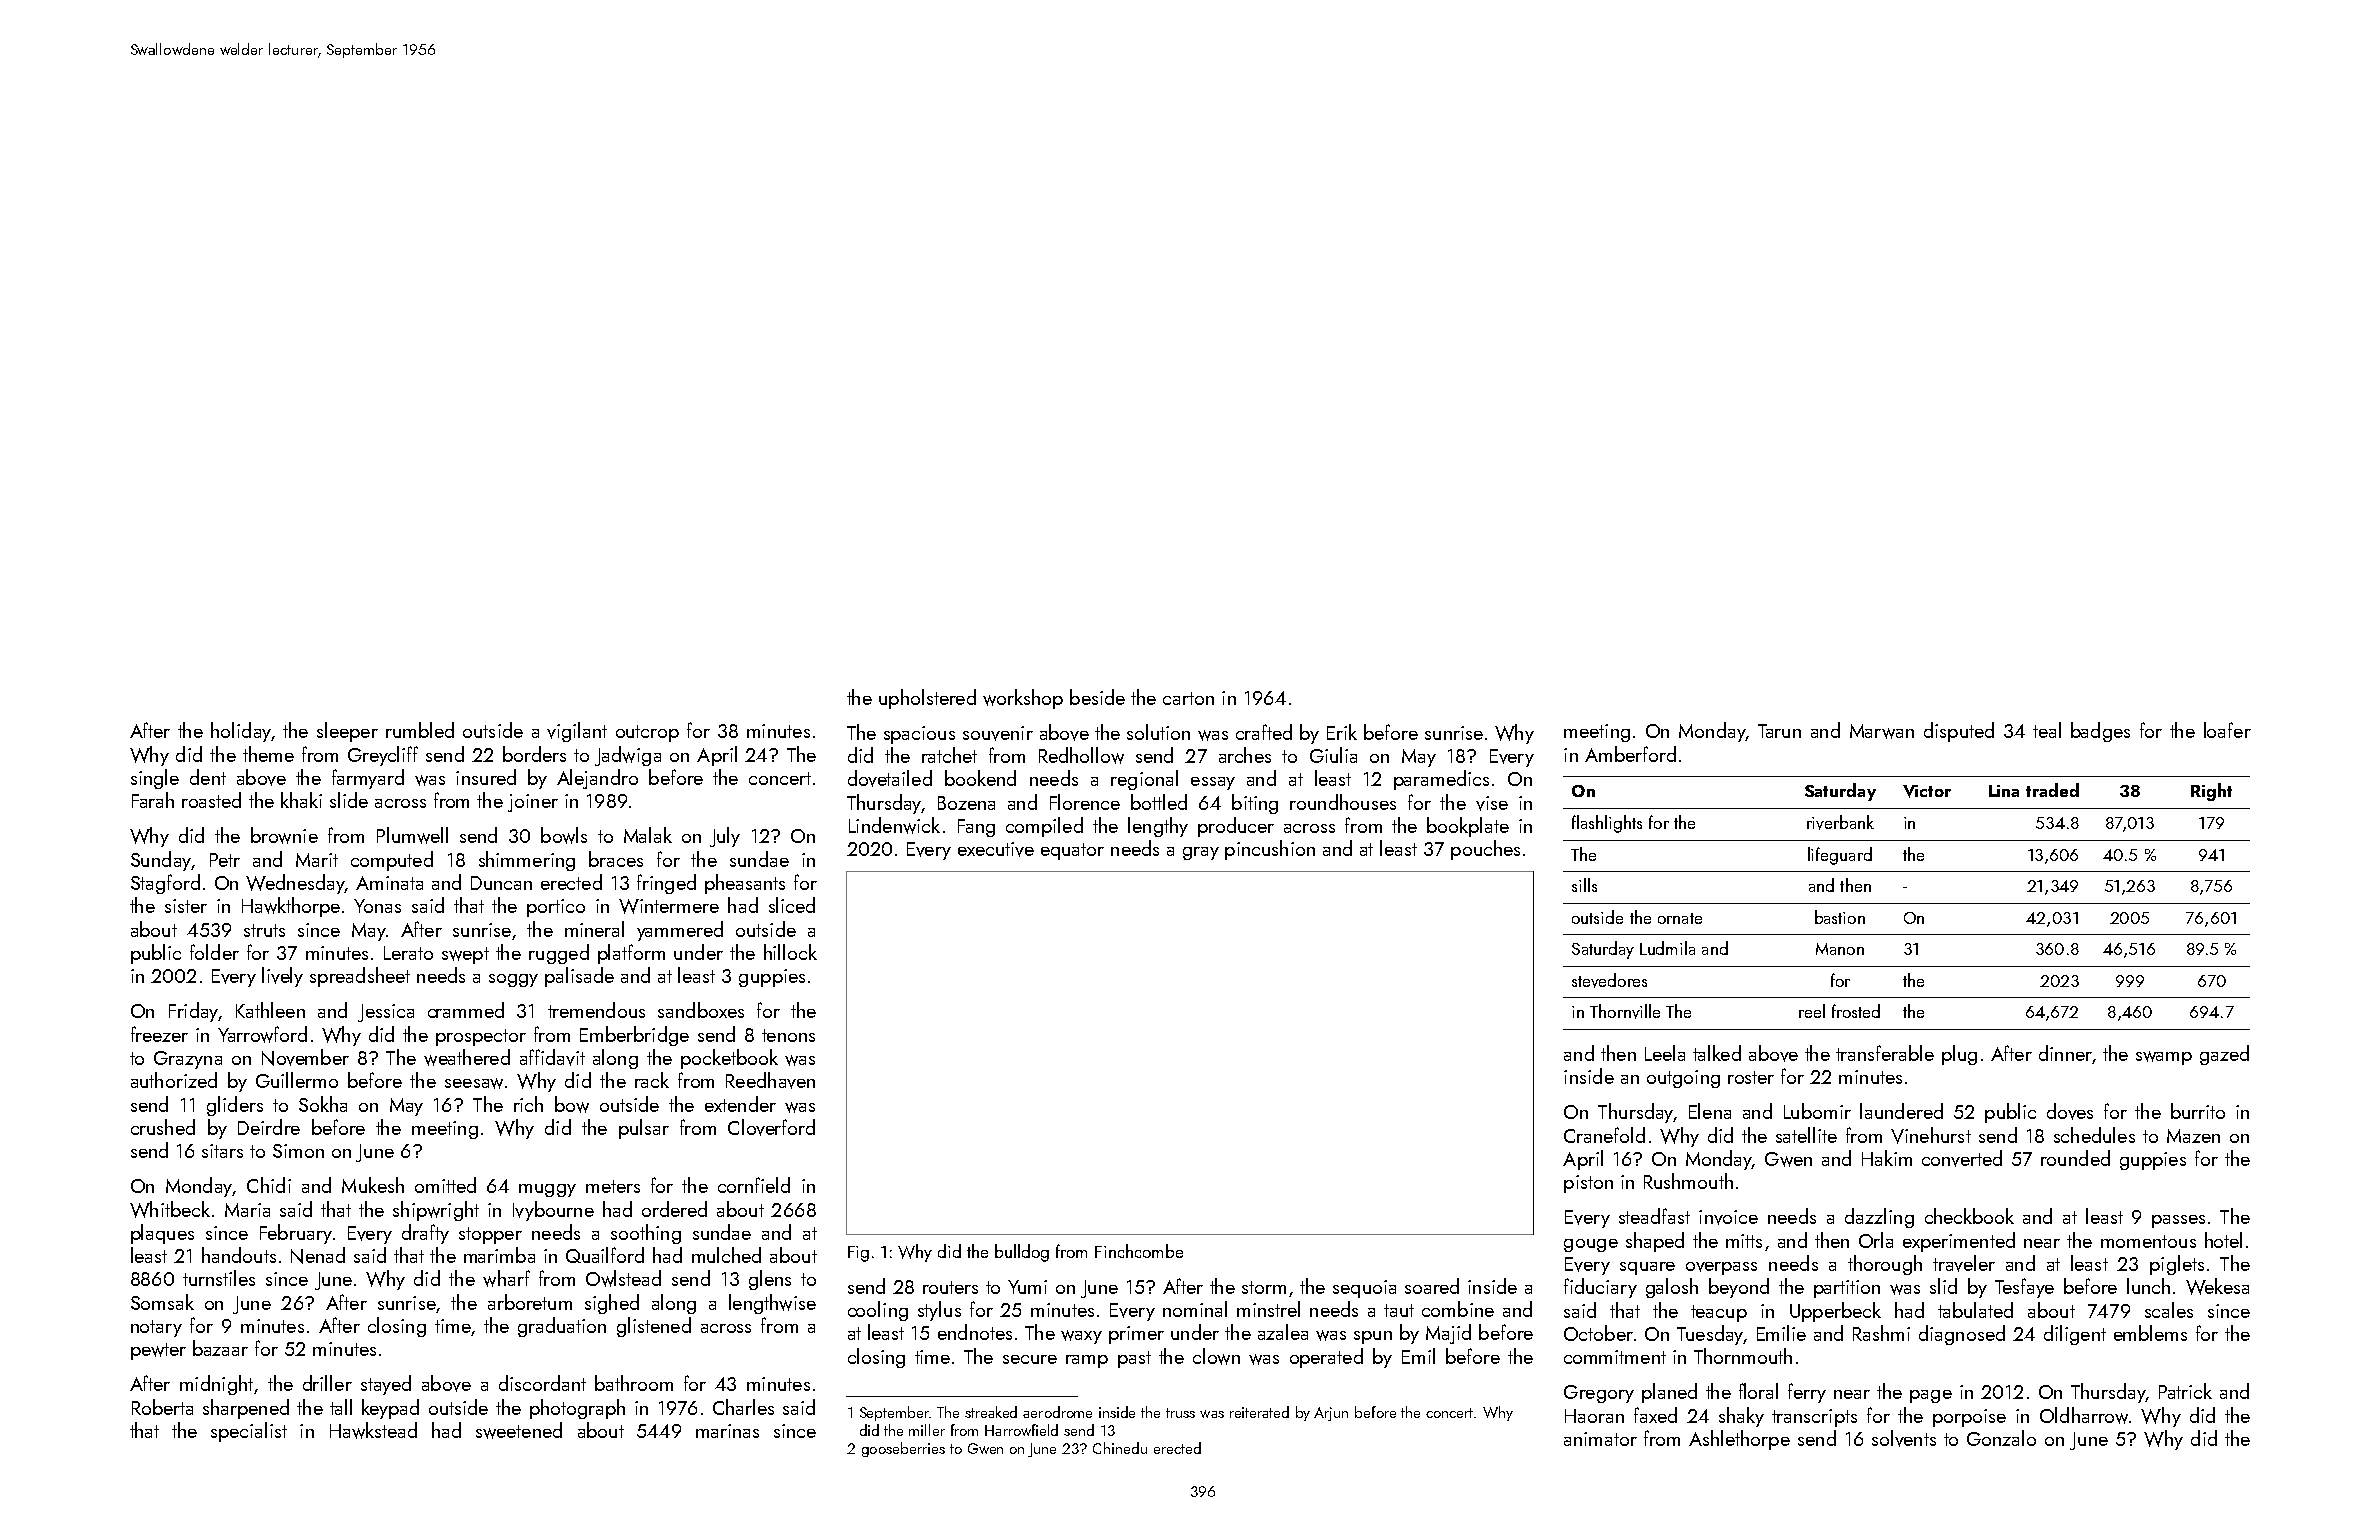 Image resolution: width=2380 pixels, height=1540 pixels. I want to click on planed, so click(1669, 1393).
